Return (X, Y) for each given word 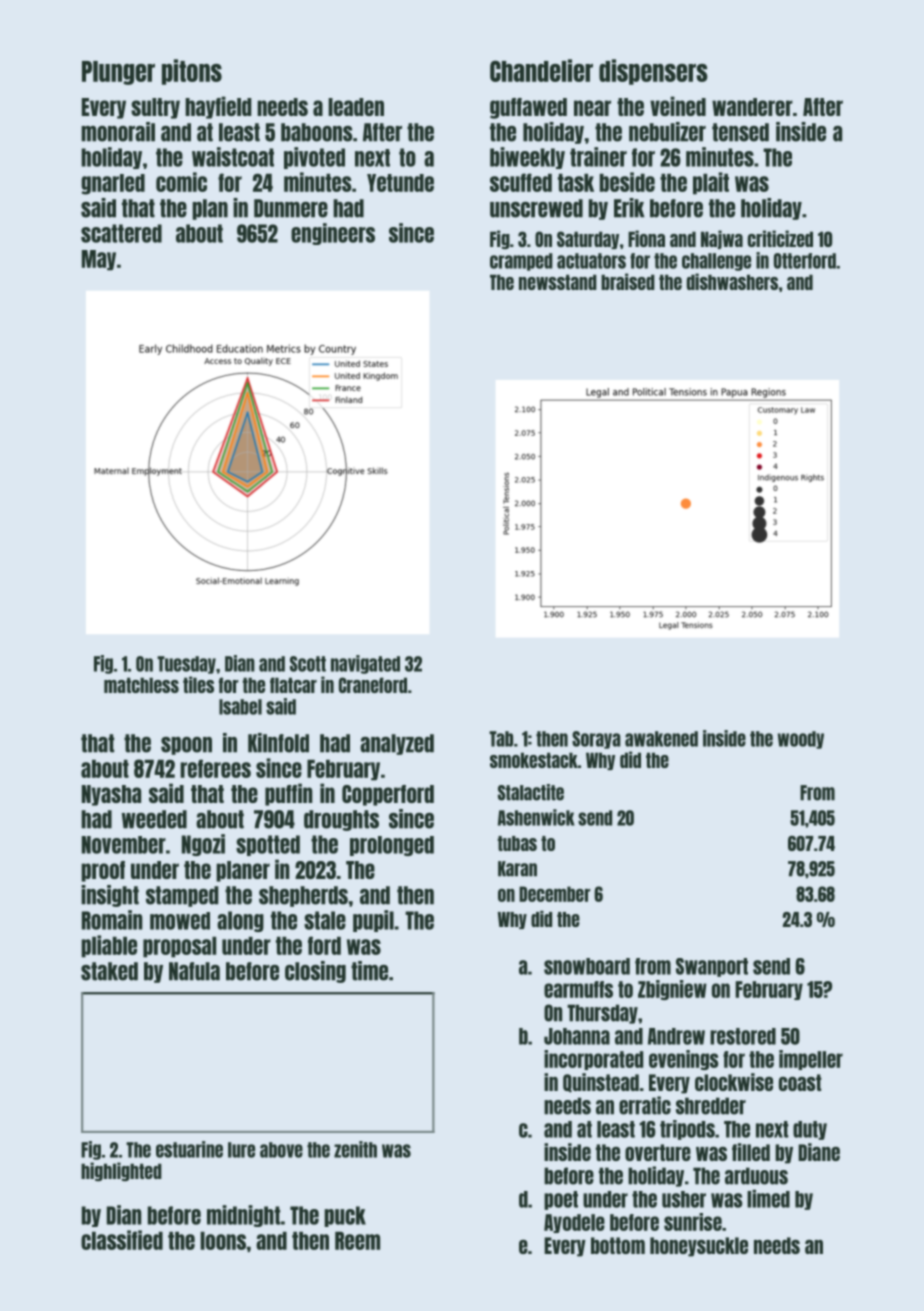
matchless (141, 685)
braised (628, 281)
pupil (373, 921)
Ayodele (574, 1223)
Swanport (712, 967)
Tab (501, 739)
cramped (521, 262)
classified (122, 1240)
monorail (118, 132)
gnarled (113, 184)
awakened (661, 739)
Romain (112, 920)
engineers (333, 234)
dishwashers (732, 281)
